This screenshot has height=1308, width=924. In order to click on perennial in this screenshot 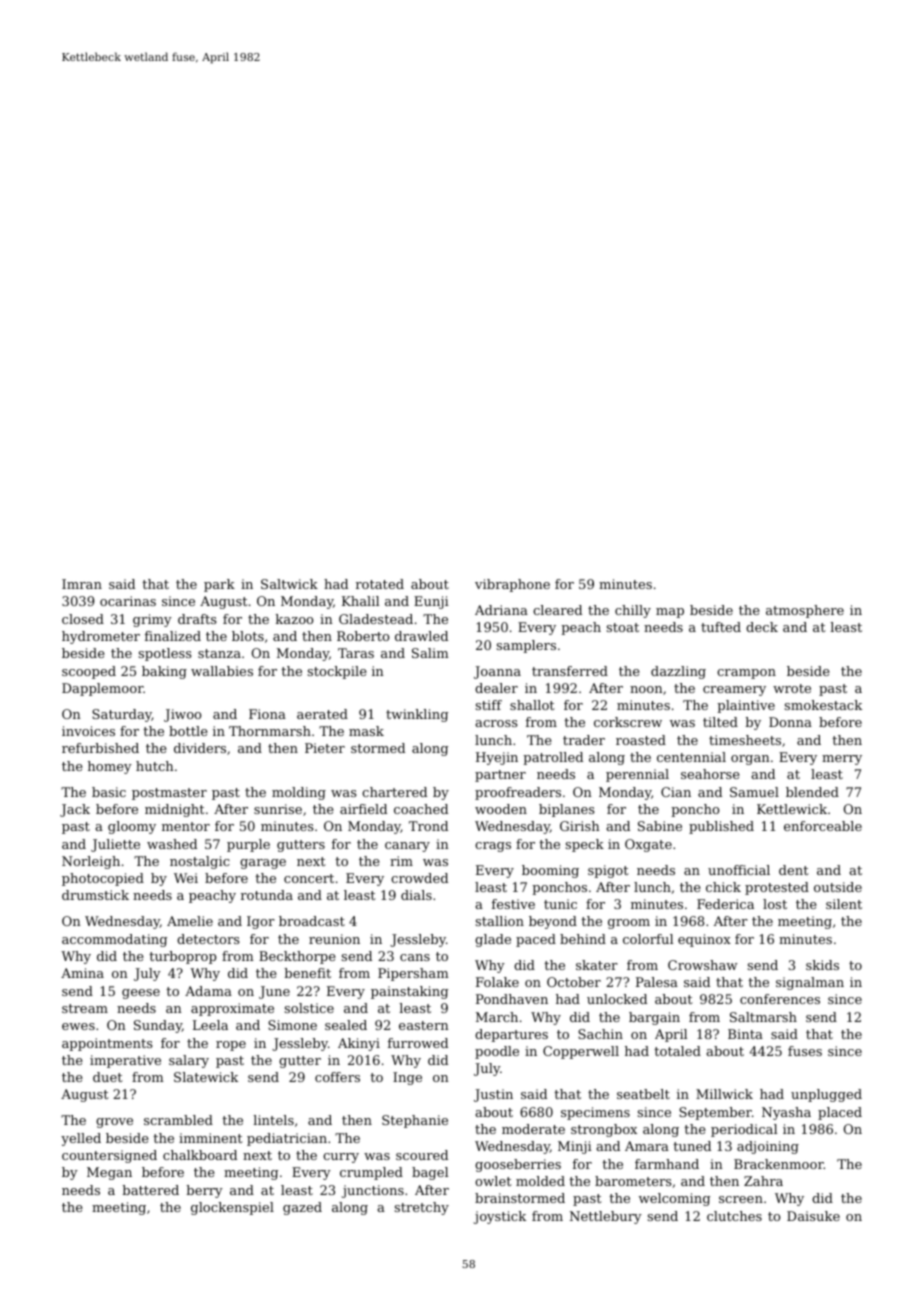, I will do `click(637, 775)`.
